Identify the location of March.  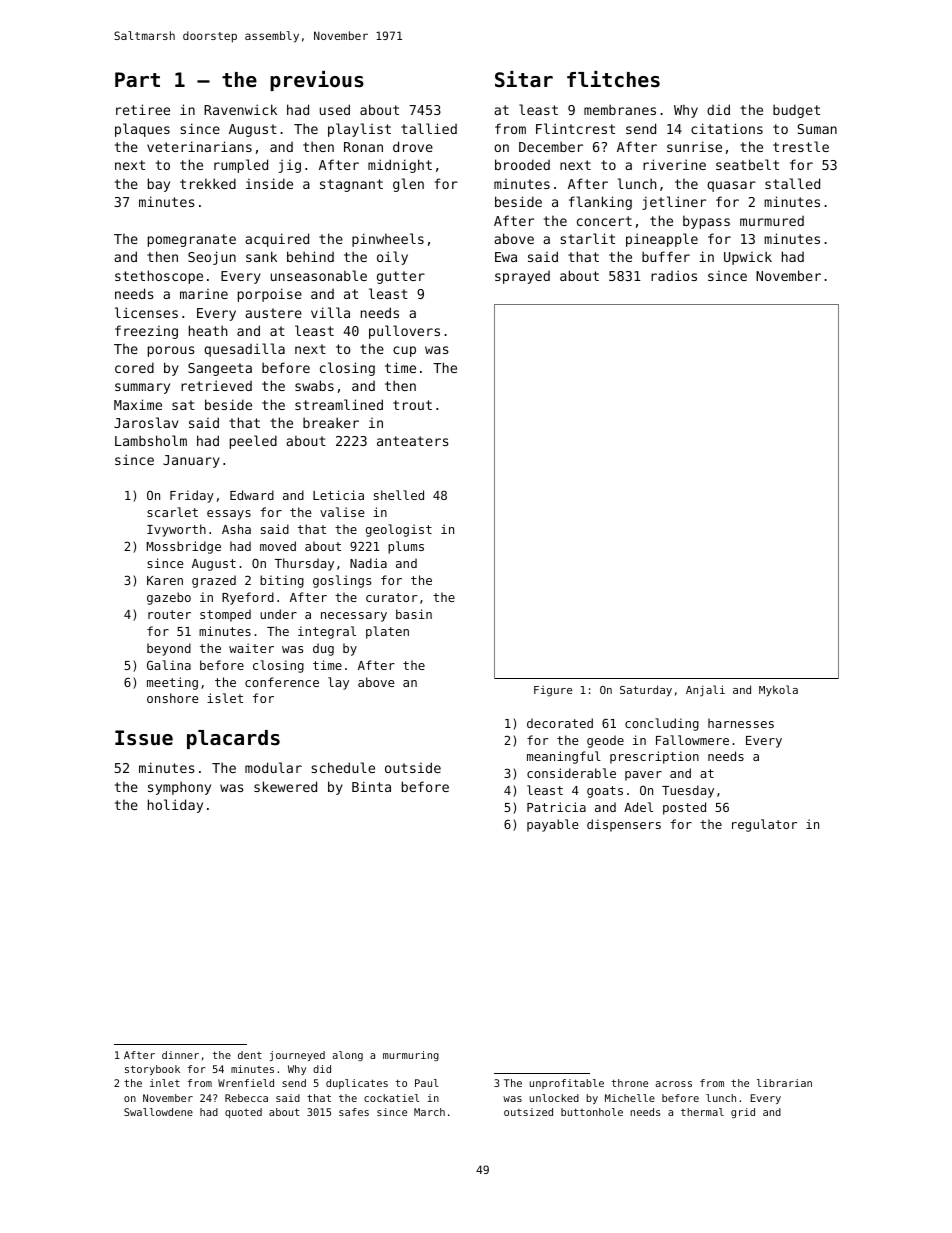
(429, 1112).
